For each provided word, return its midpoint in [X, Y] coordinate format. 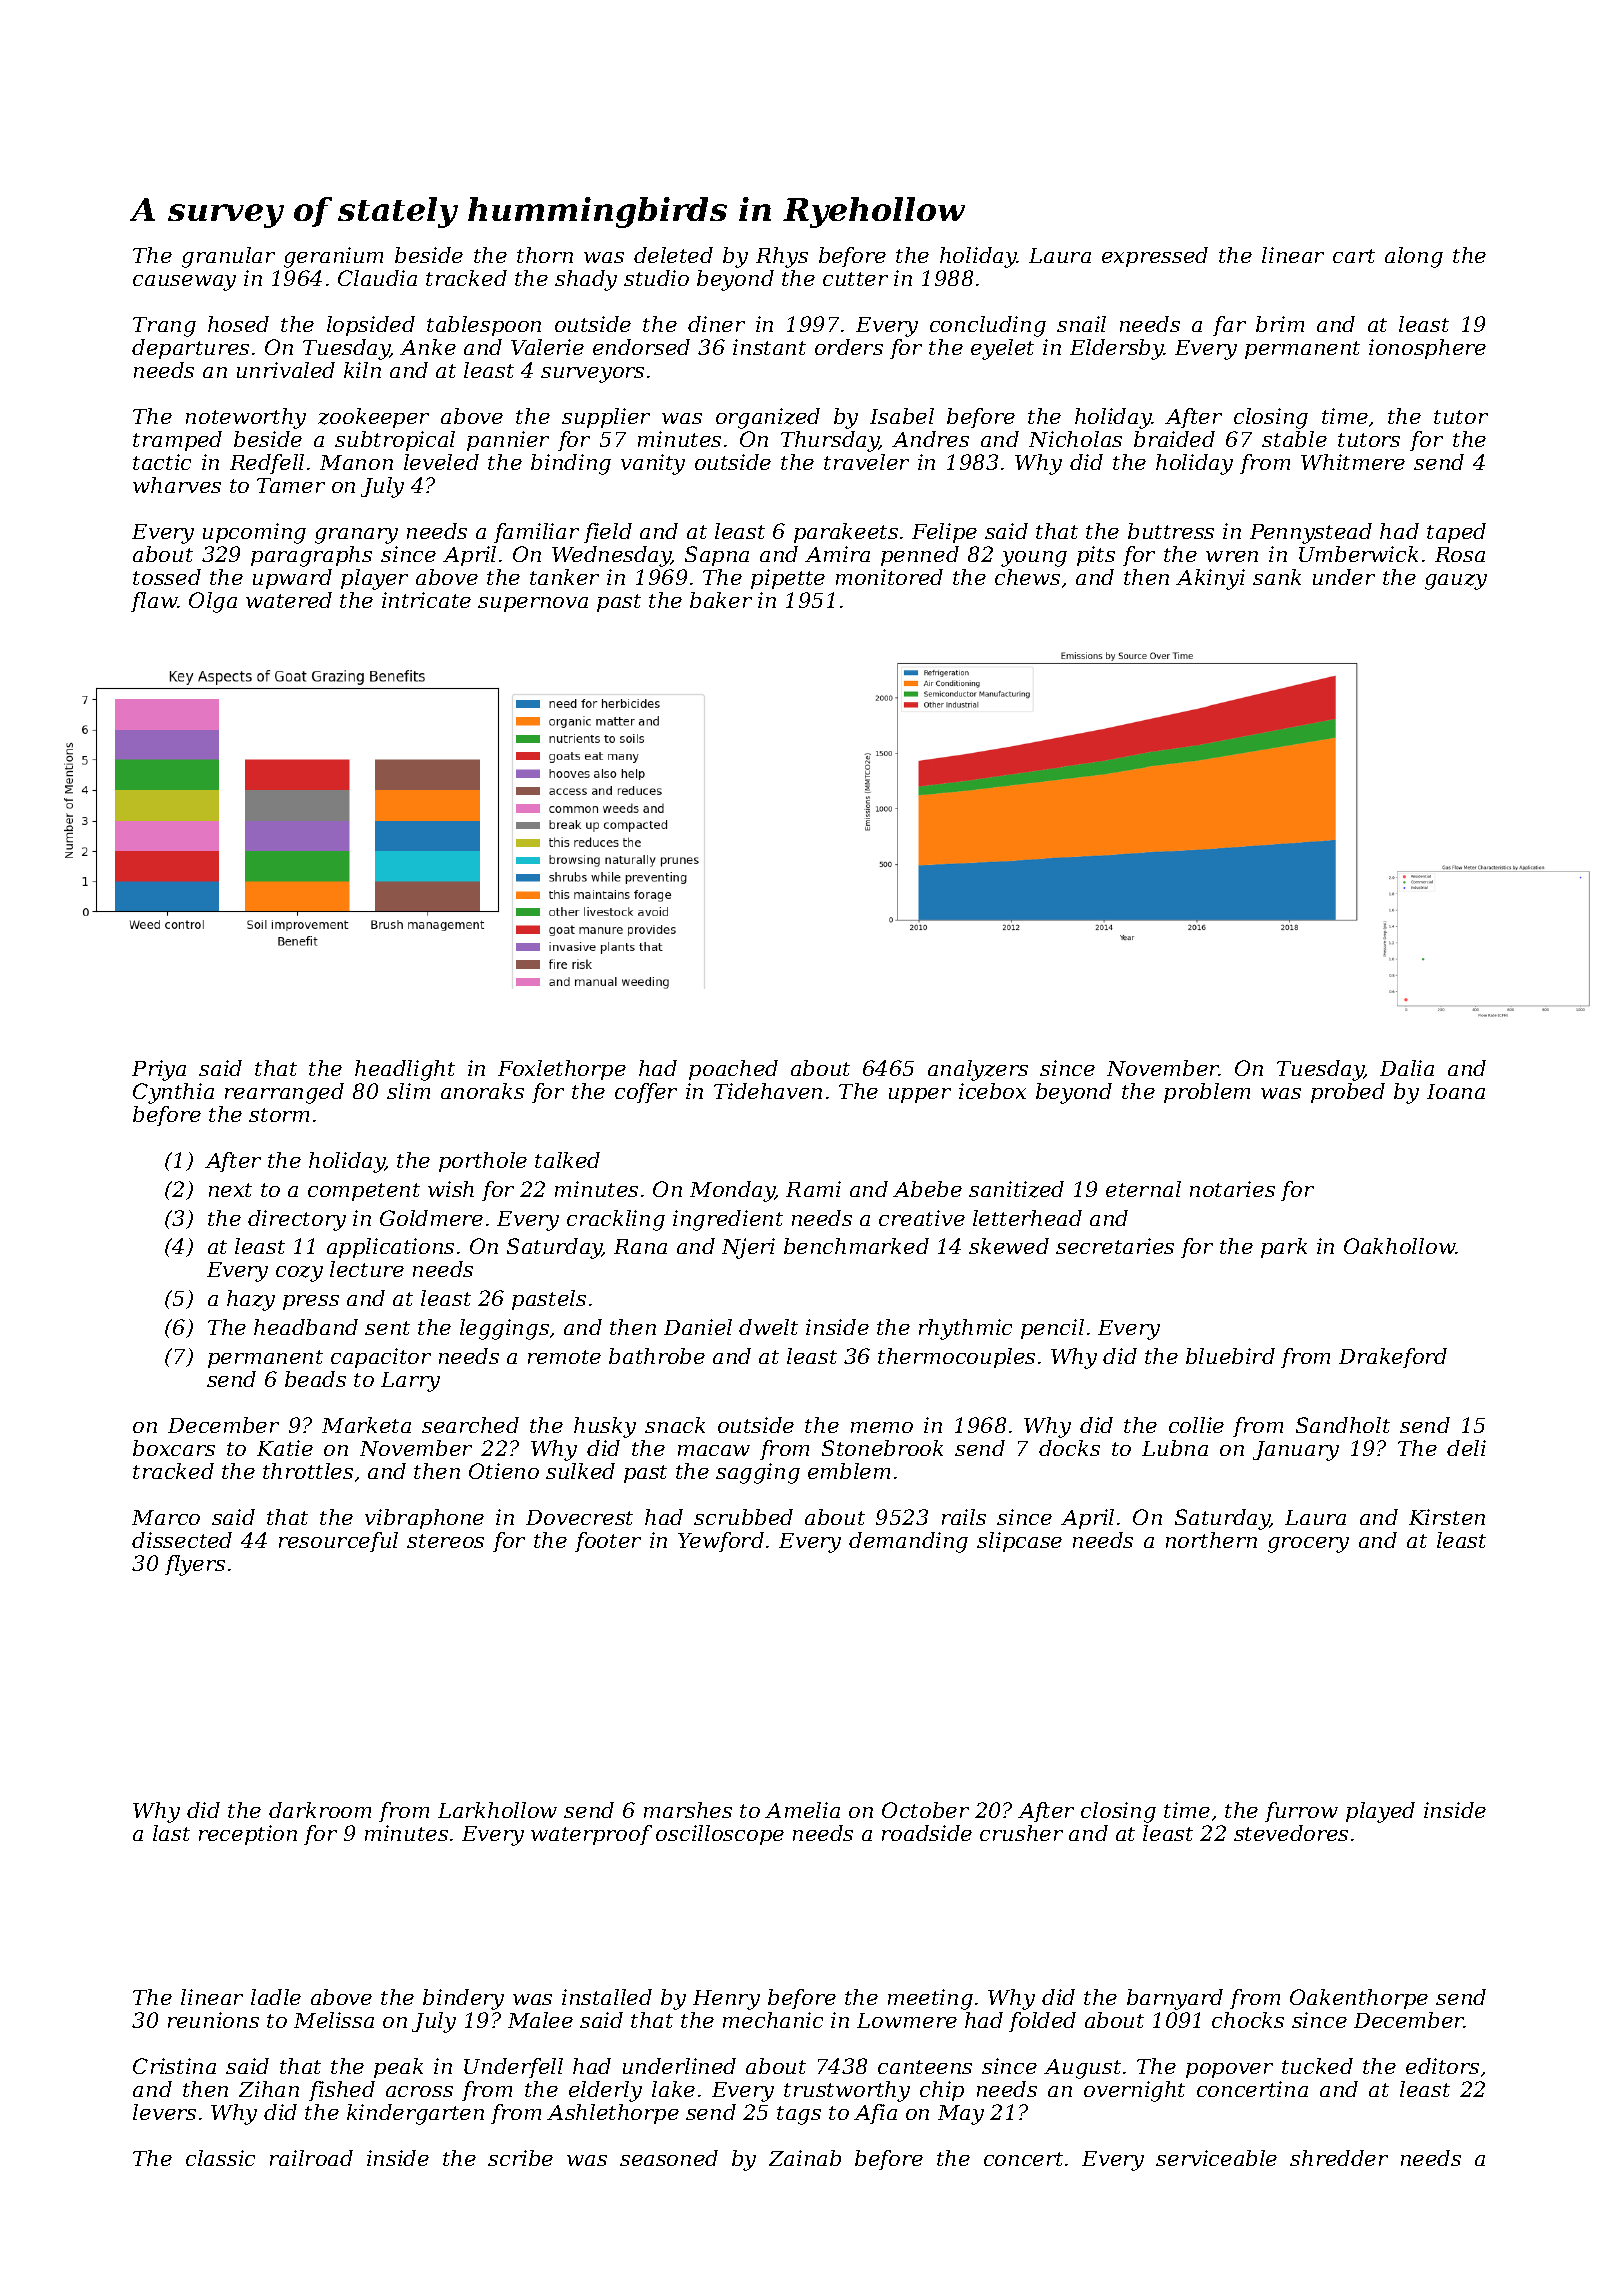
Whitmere [1353, 462]
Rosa [1460, 554]
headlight [405, 1070]
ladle [276, 1997]
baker [721, 600]
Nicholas [1075, 439]
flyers [195, 1565]
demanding [908, 1542]
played [1380, 1812]
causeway [184, 283]
